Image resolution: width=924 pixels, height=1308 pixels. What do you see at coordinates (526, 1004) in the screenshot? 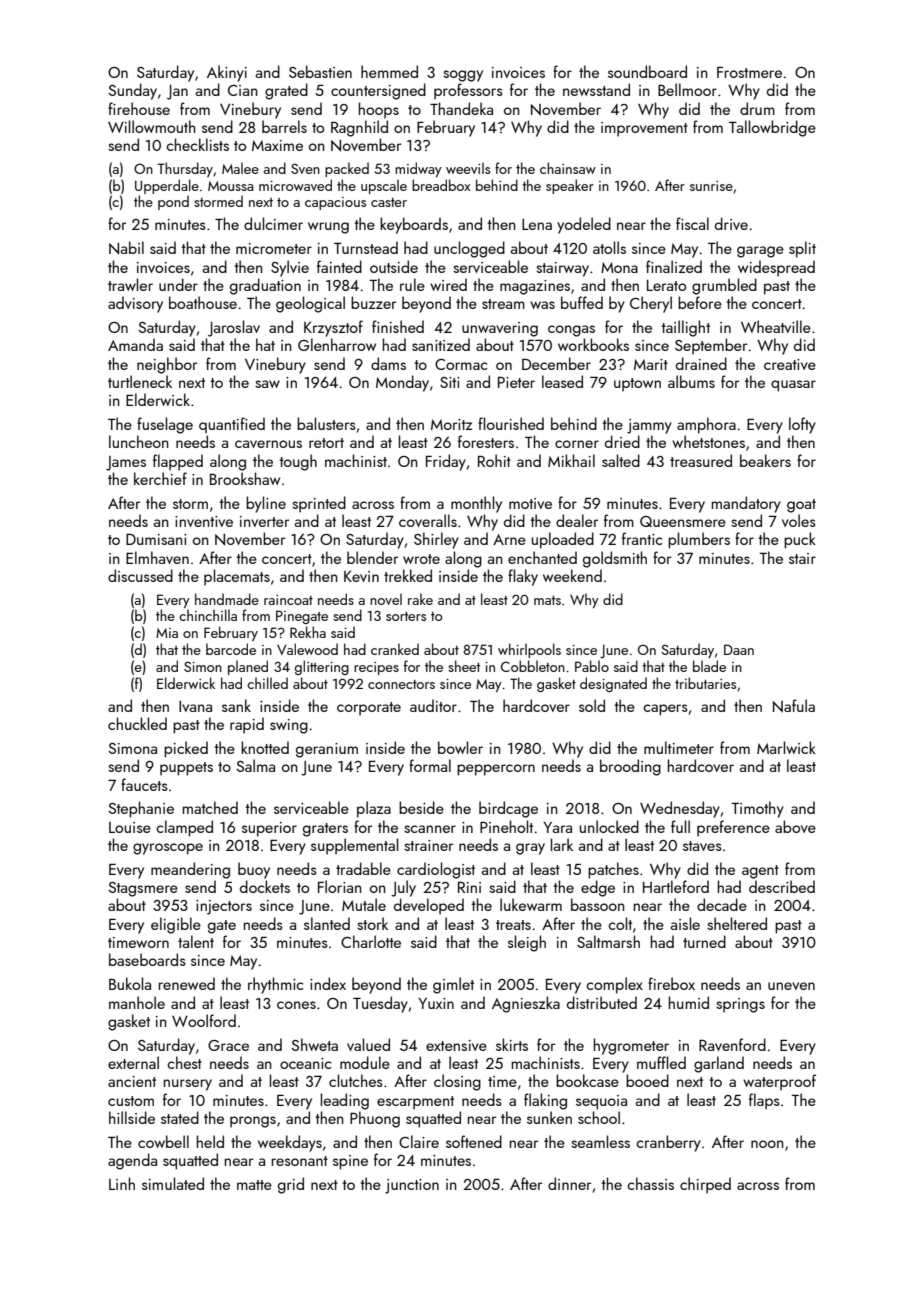
I see `Agnieszka` at bounding box center [526, 1004].
